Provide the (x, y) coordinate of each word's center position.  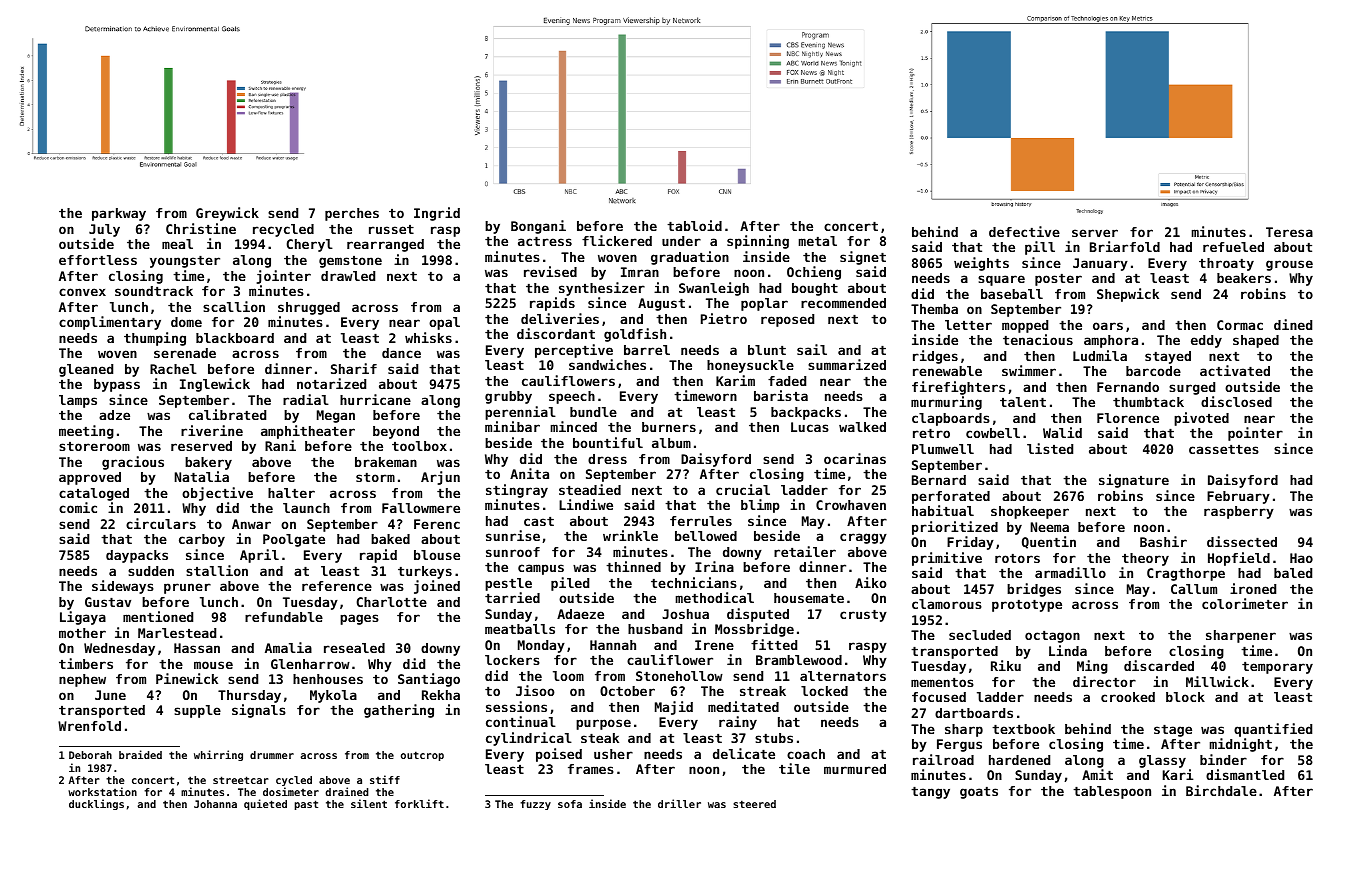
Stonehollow (679, 676)
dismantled (1245, 774)
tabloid (694, 225)
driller (679, 803)
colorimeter (1245, 603)
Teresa (1289, 232)
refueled (1233, 247)
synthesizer (602, 289)
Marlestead (177, 633)
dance (401, 353)
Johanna (215, 804)
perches (352, 214)
